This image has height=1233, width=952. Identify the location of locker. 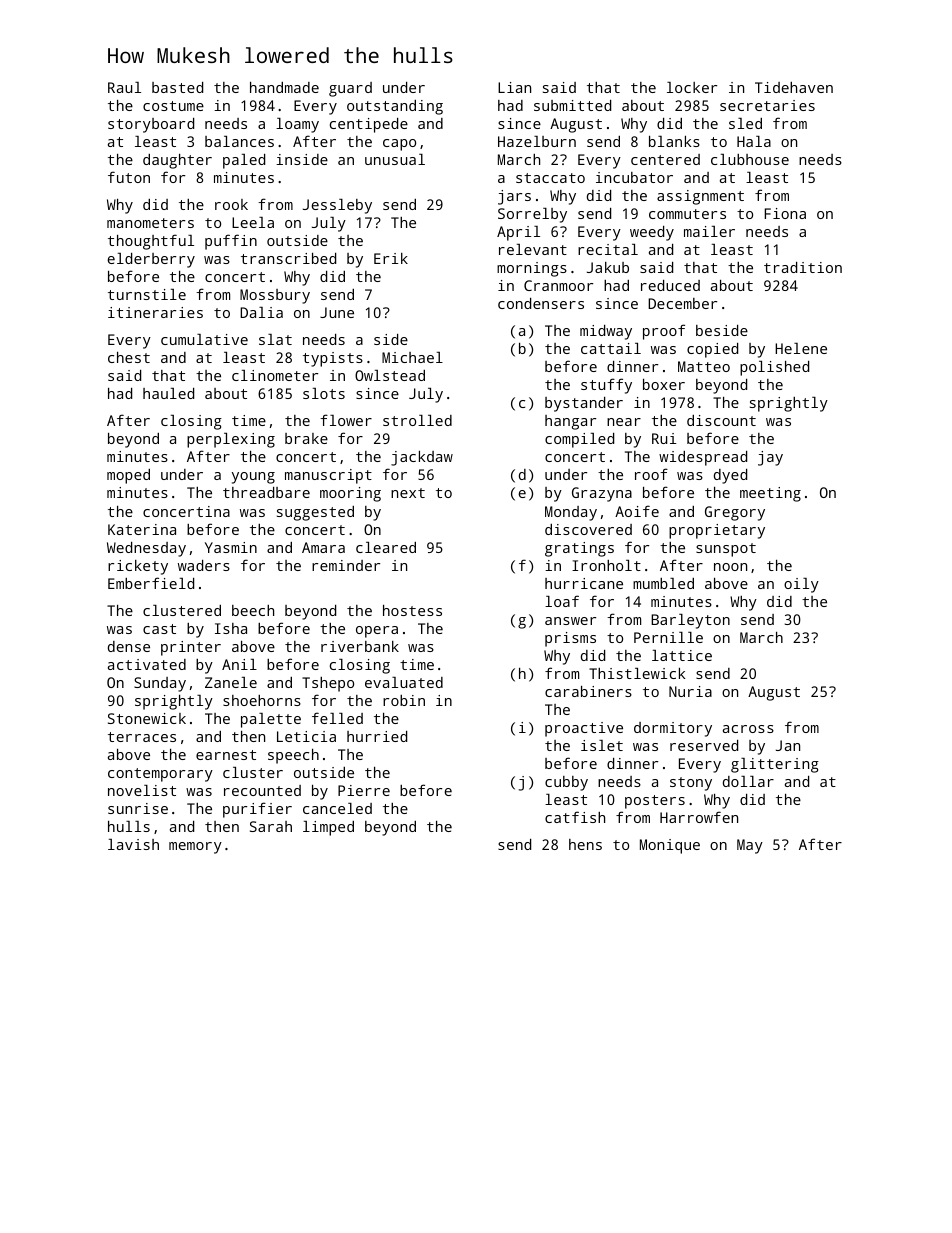
(692, 87).
